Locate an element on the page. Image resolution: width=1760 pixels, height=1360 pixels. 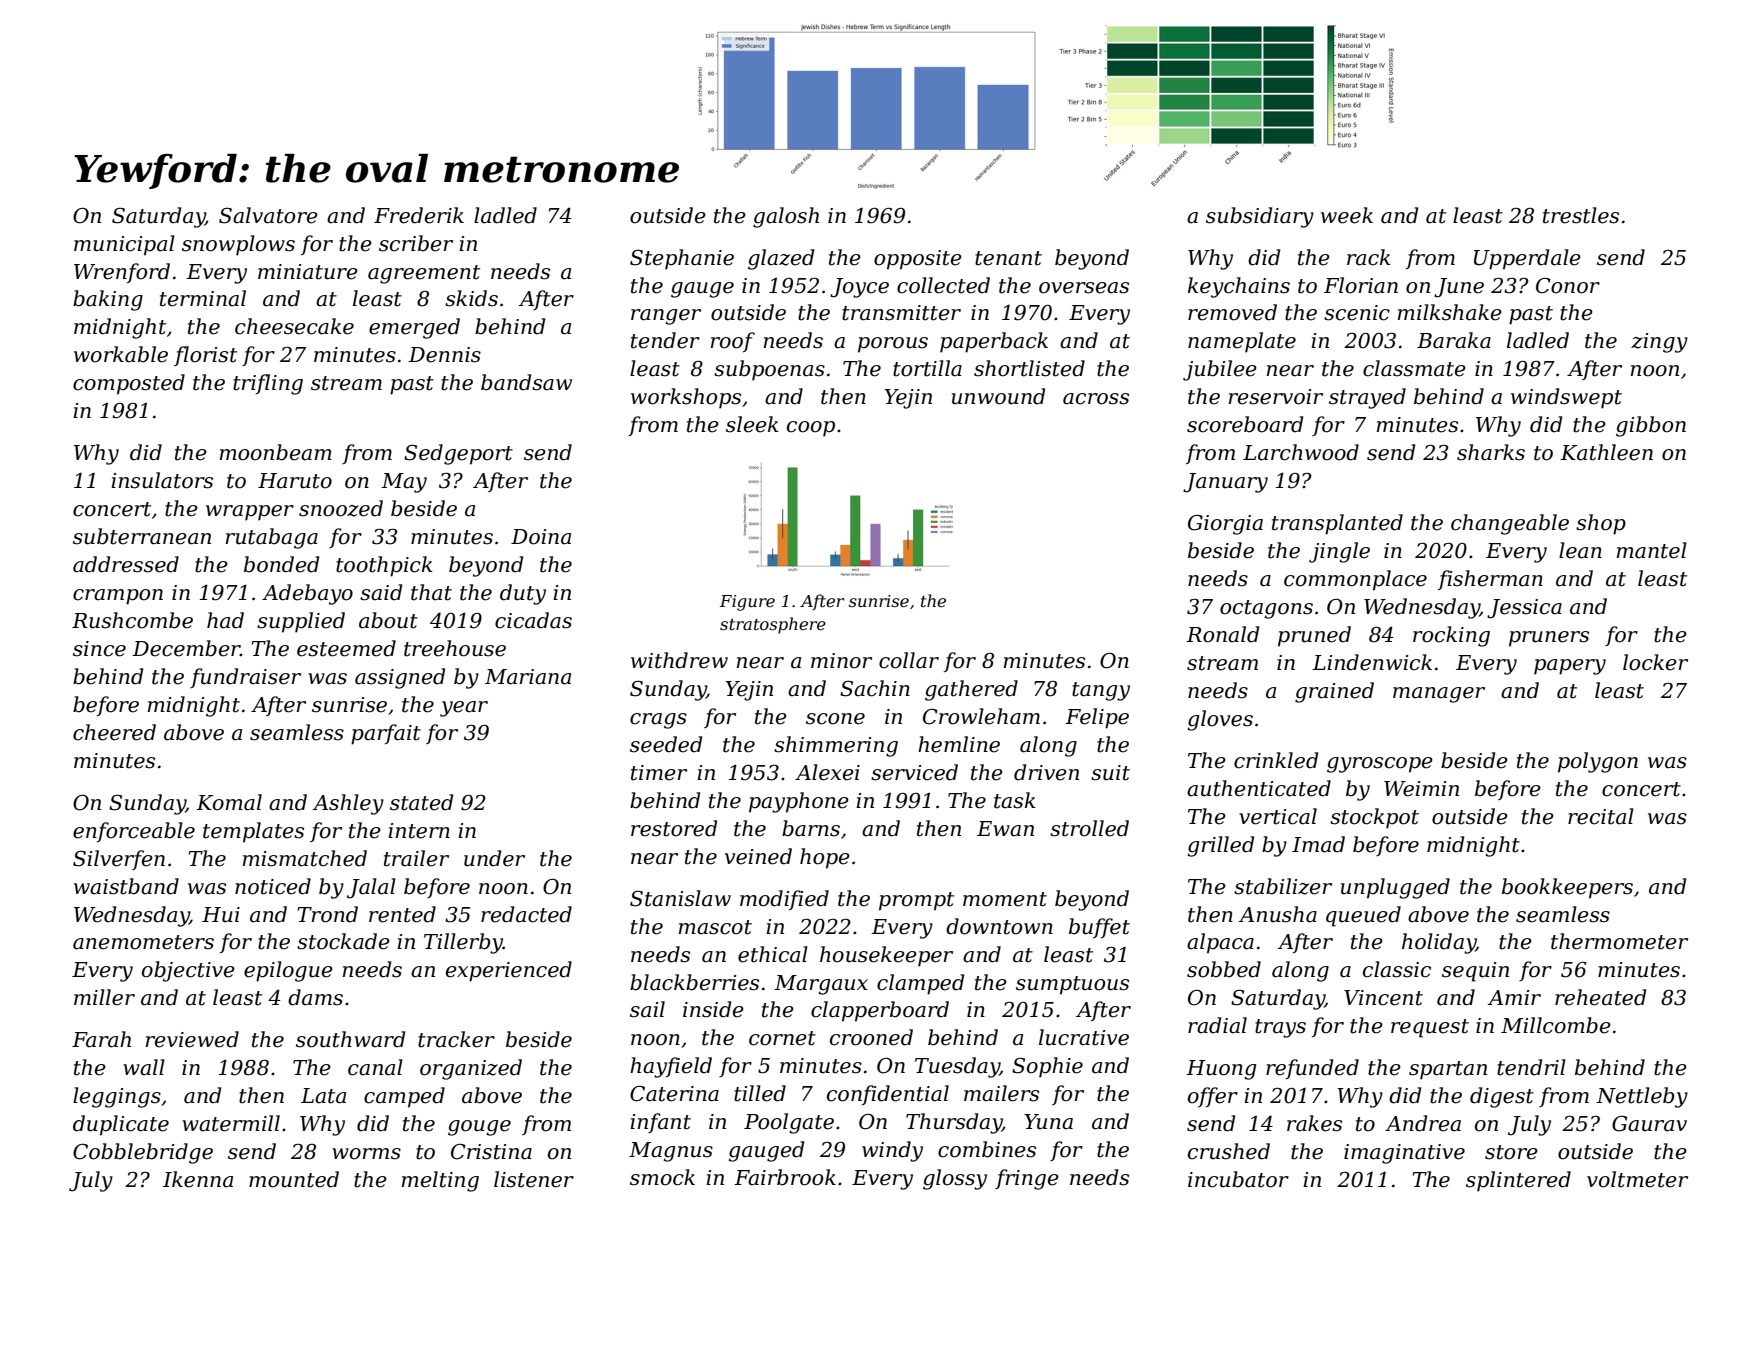
gibbon is located at coordinates (1651, 426).
